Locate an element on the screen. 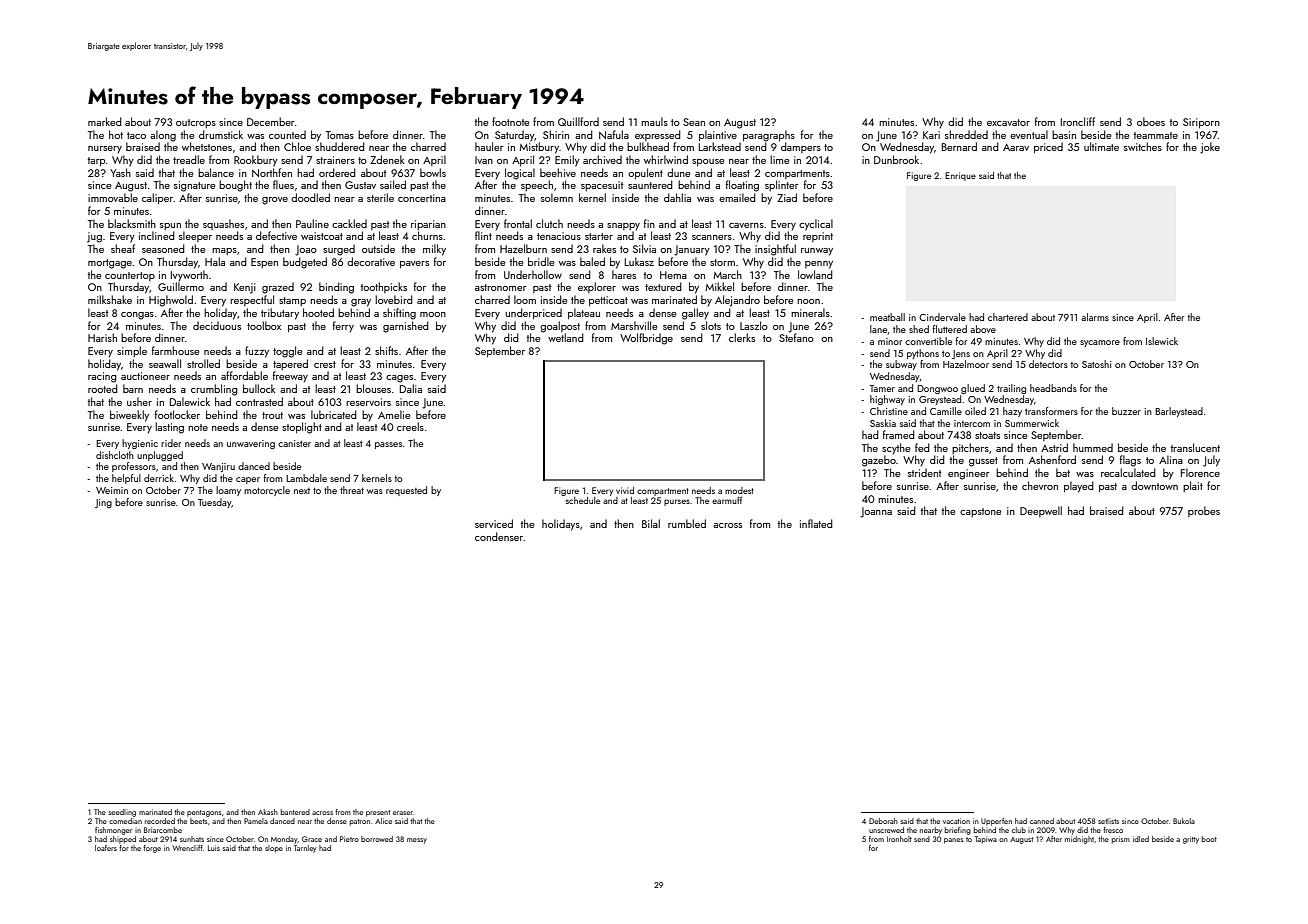 The height and width of the screenshot is (924, 1308). Deborah is located at coordinates (883, 821).
